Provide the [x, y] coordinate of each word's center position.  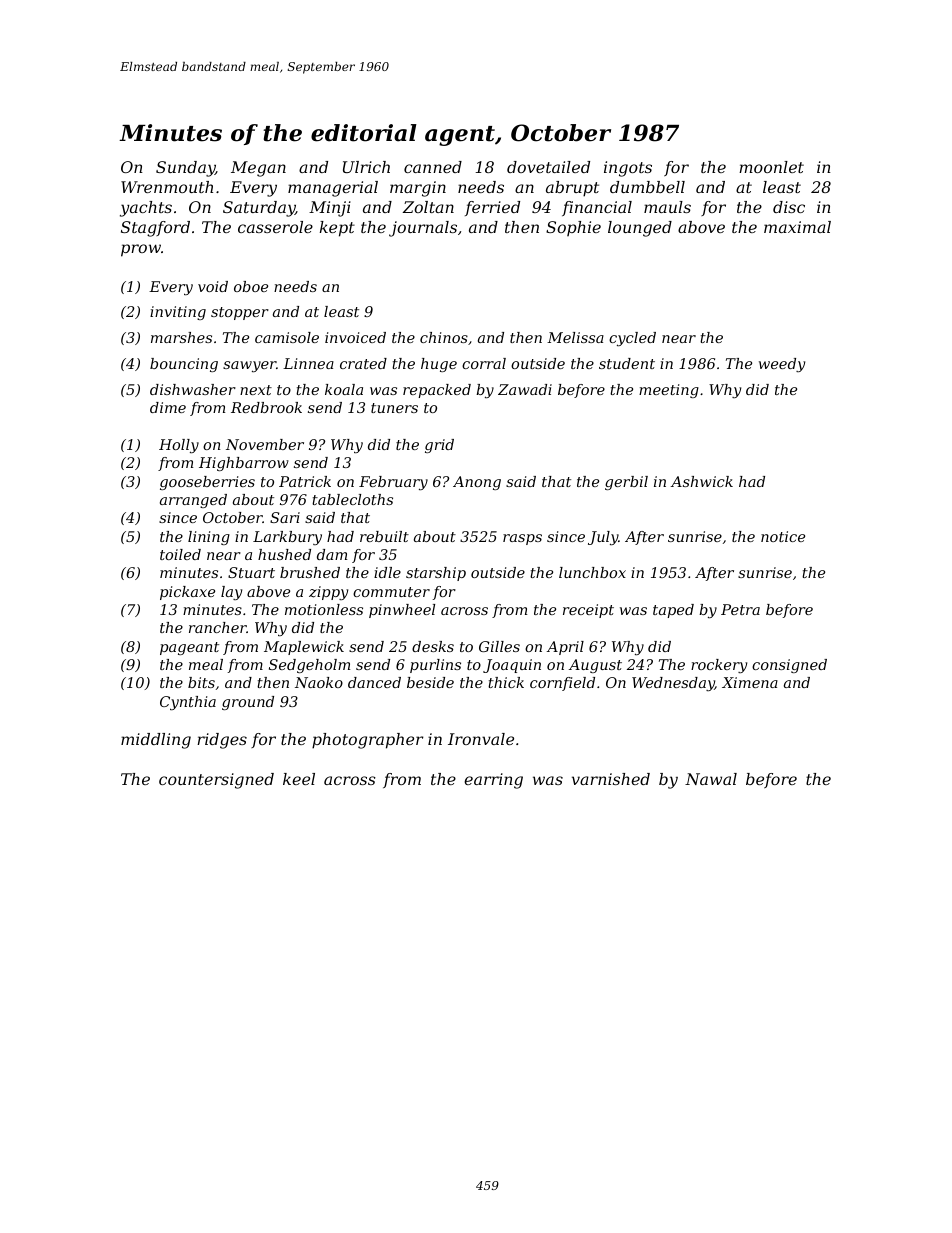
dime [168, 407]
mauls [667, 207]
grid [439, 446]
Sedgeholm [309, 666]
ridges [222, 741]
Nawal [711, 779]
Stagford [155, 229]
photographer [367, 741]
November [265, 444]
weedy [782, 365]
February [393, 483]
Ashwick [702, 481]
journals [423, 229]
